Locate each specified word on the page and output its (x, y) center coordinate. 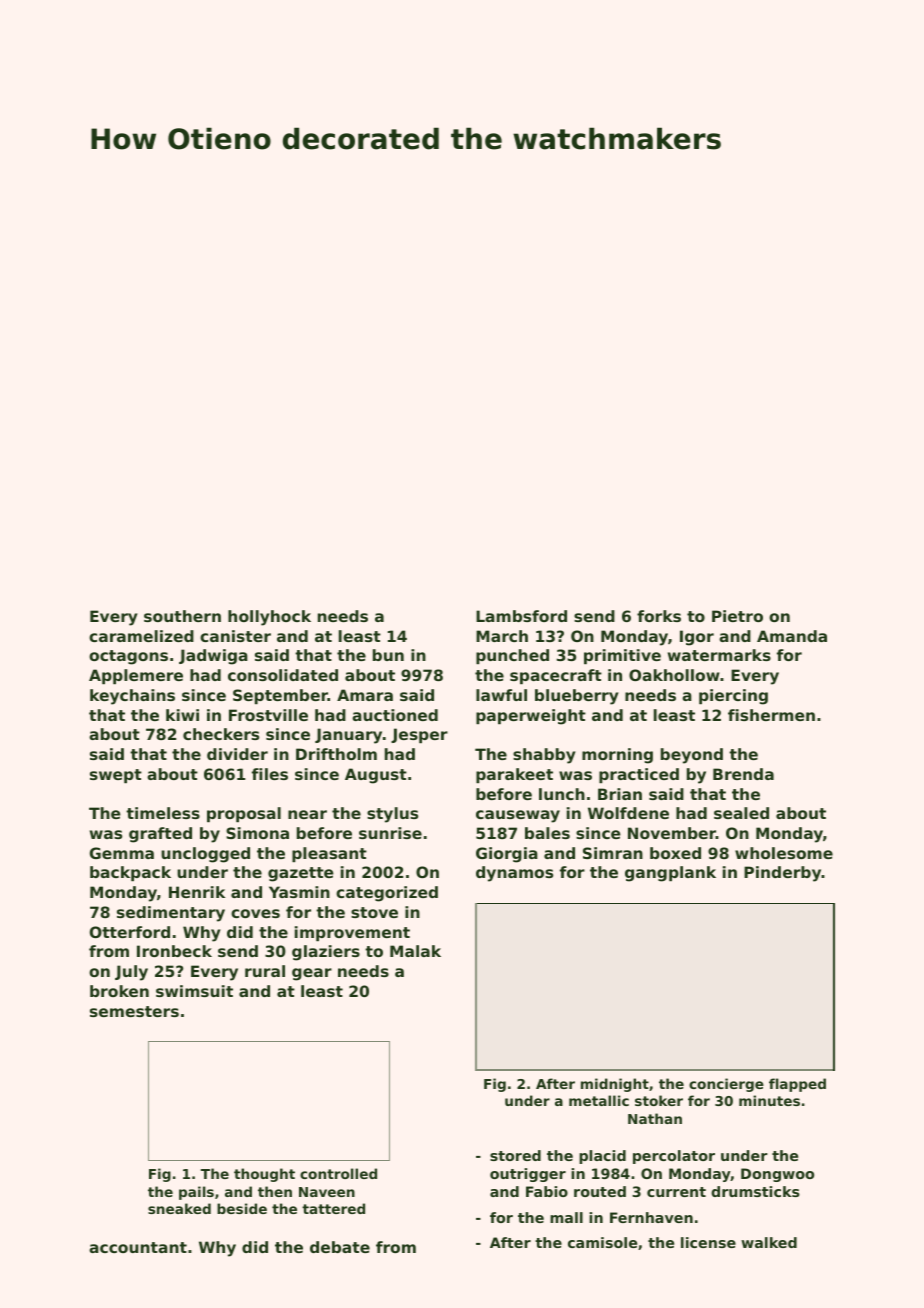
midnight (615, 1085)
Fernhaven (651, 1217)
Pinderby (783, 874)
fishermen (771, 715)
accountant (138, 1247)
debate (340, 1247)
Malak (415, 951)
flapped (797, 1085)
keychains (132, 697)
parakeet (514, 775)
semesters (134, 1011)
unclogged (205, 855)
